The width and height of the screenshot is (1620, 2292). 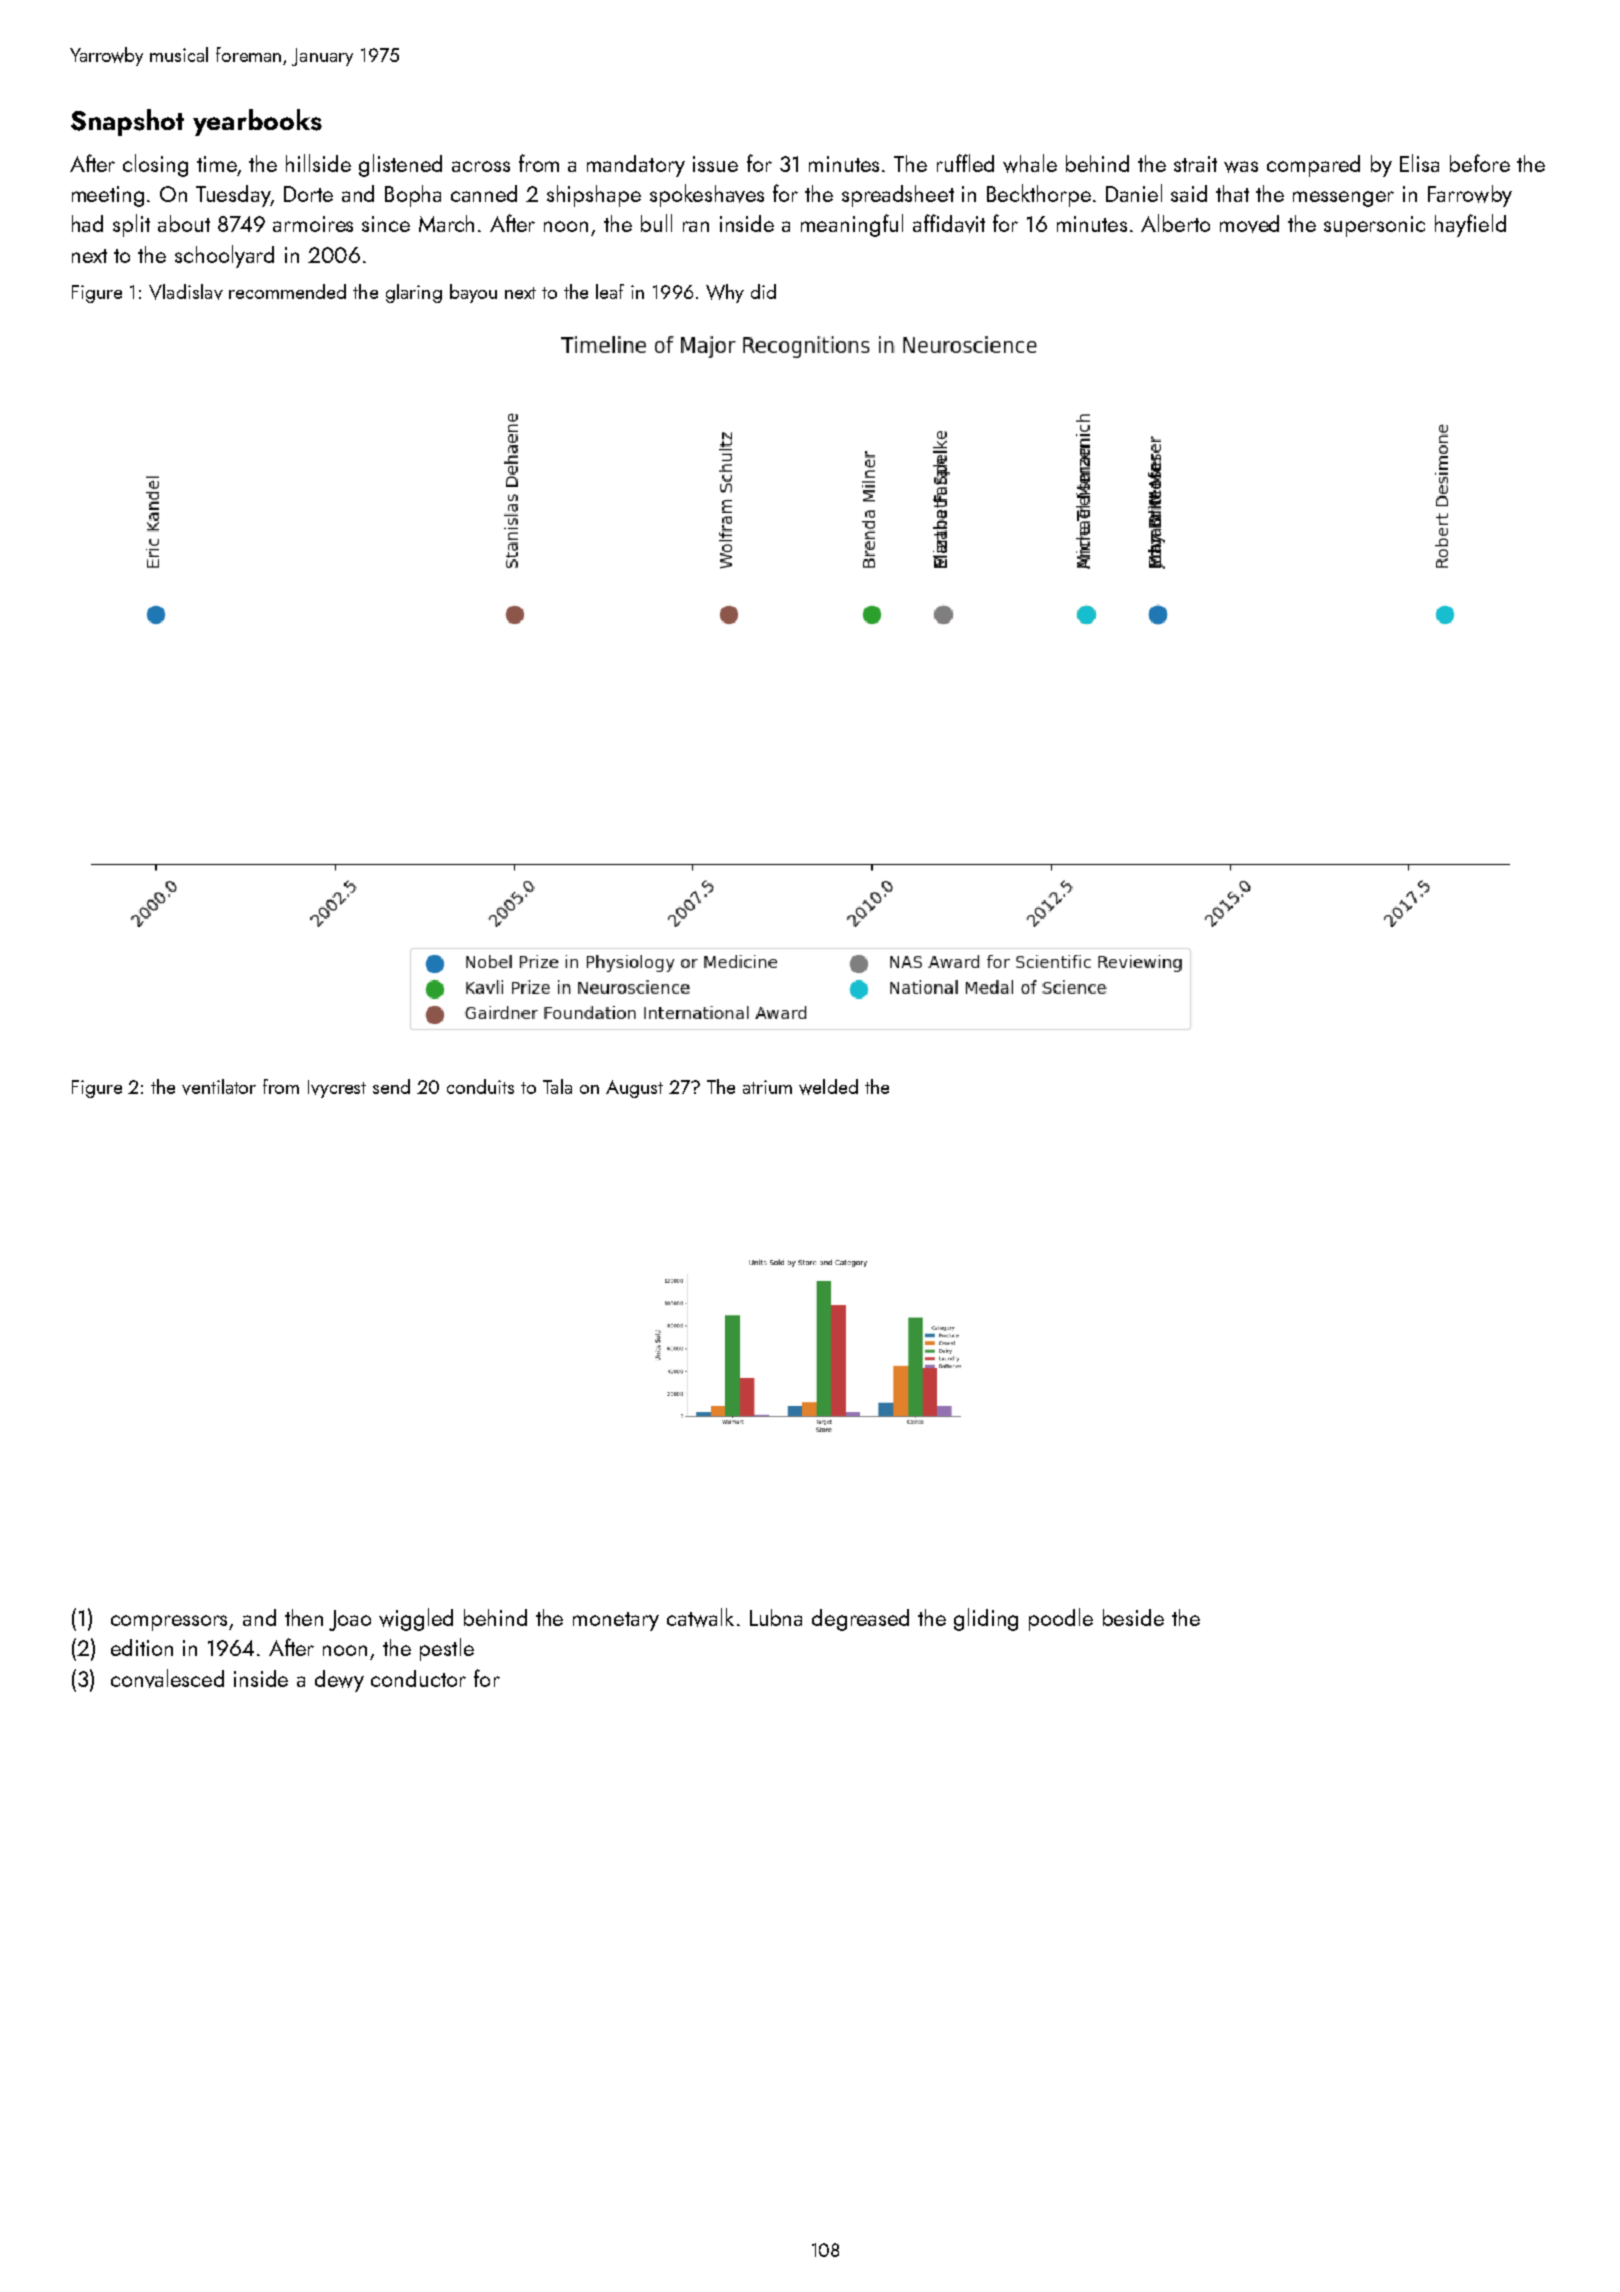 I want to click on welded, so click(x=828, y=1087).
